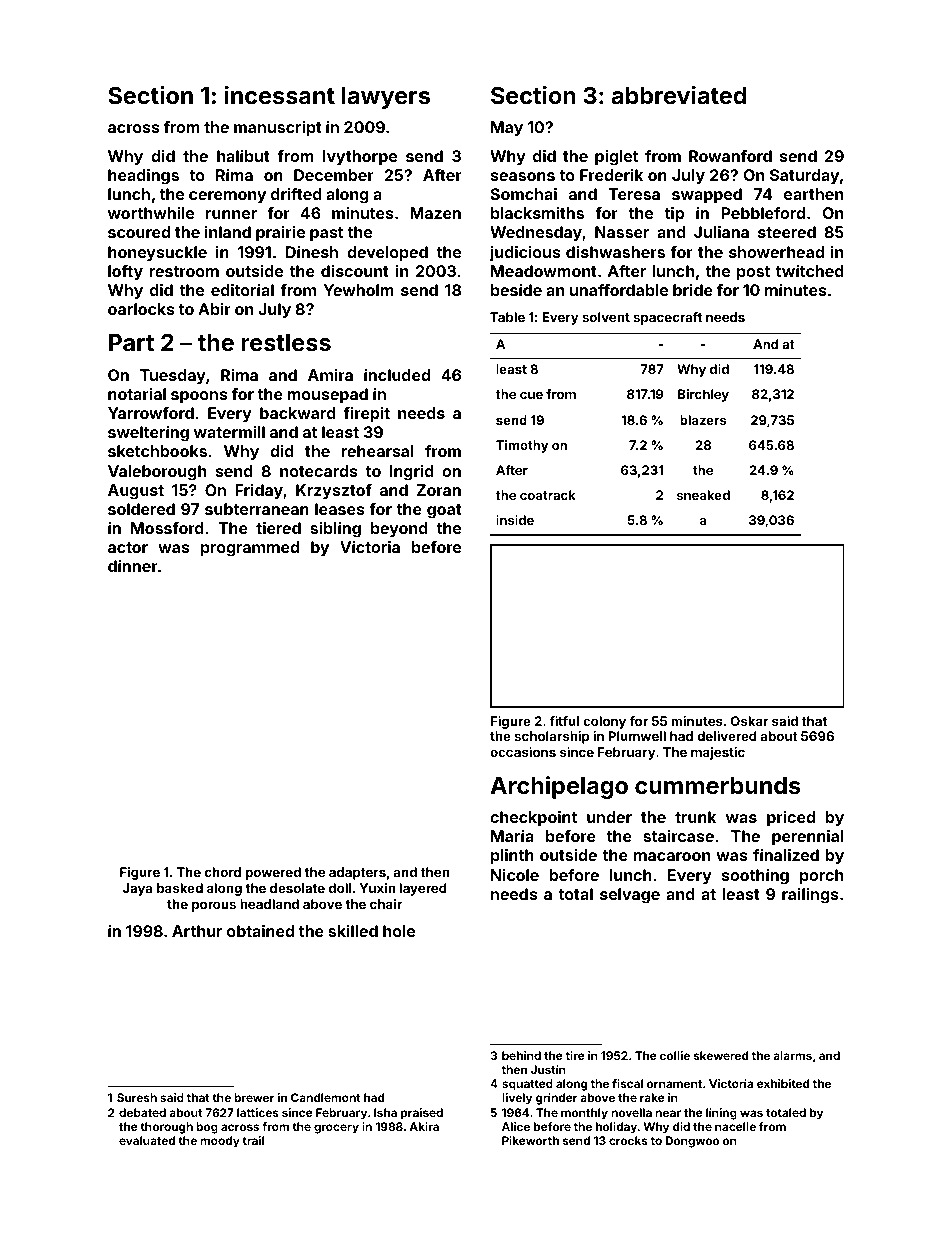  What do you see at coordinates (133, 566) in the screenshot?
I see `dinner` at bounding box center [133, 566].
